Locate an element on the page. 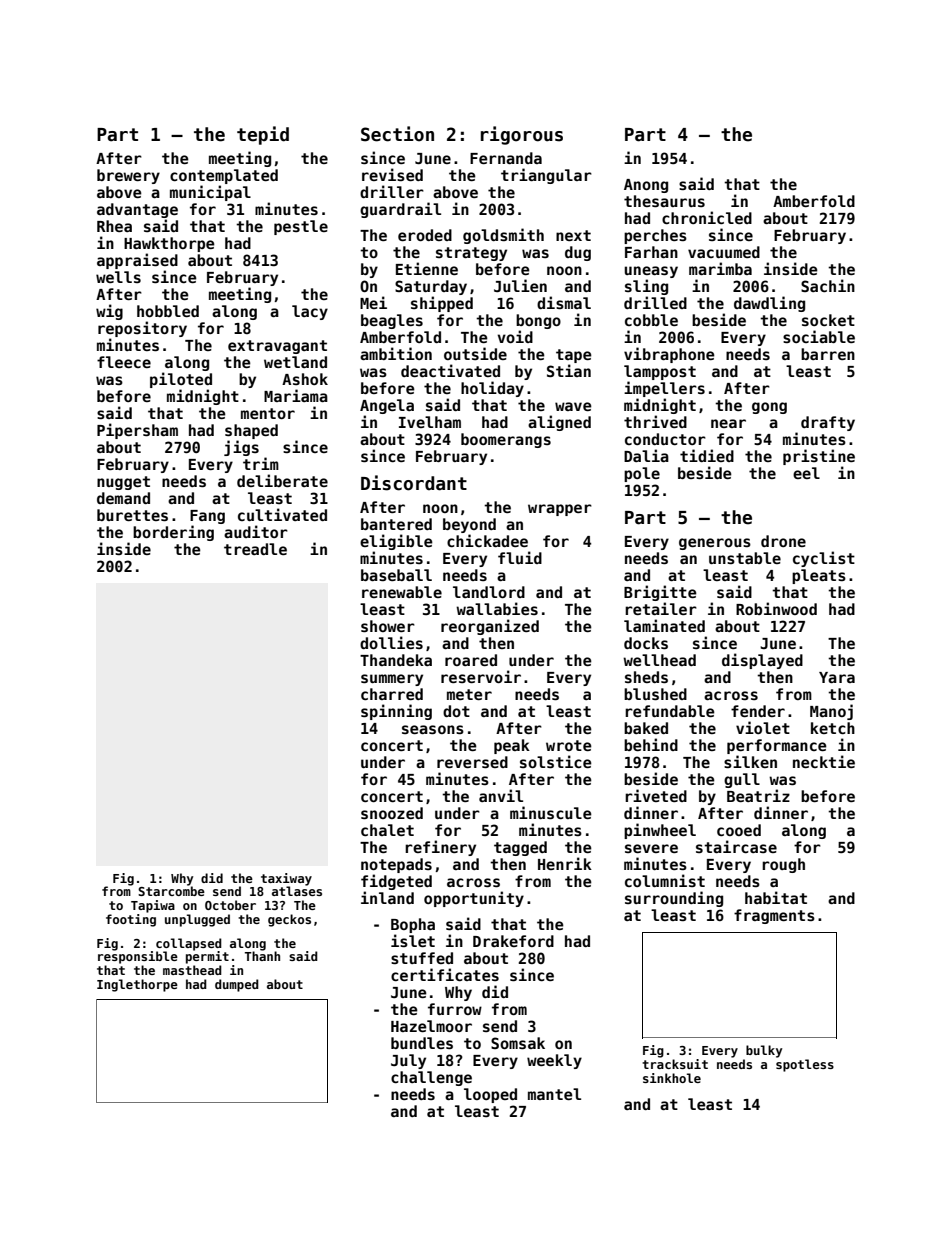  tepid is located at coordinates (263, 135).
